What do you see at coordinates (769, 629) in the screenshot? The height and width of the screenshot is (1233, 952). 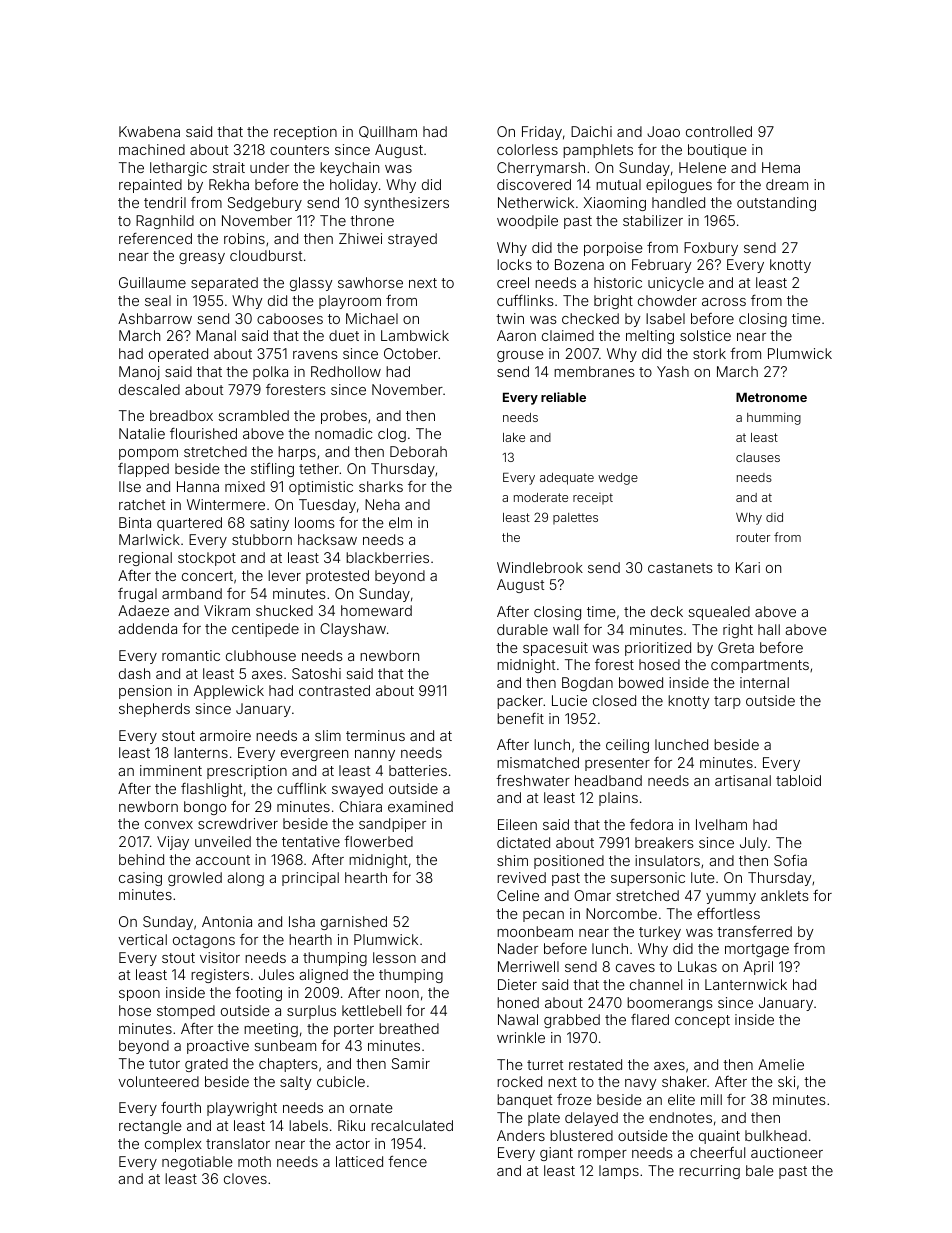 I see `hall` at bounding box center [769, 629].
